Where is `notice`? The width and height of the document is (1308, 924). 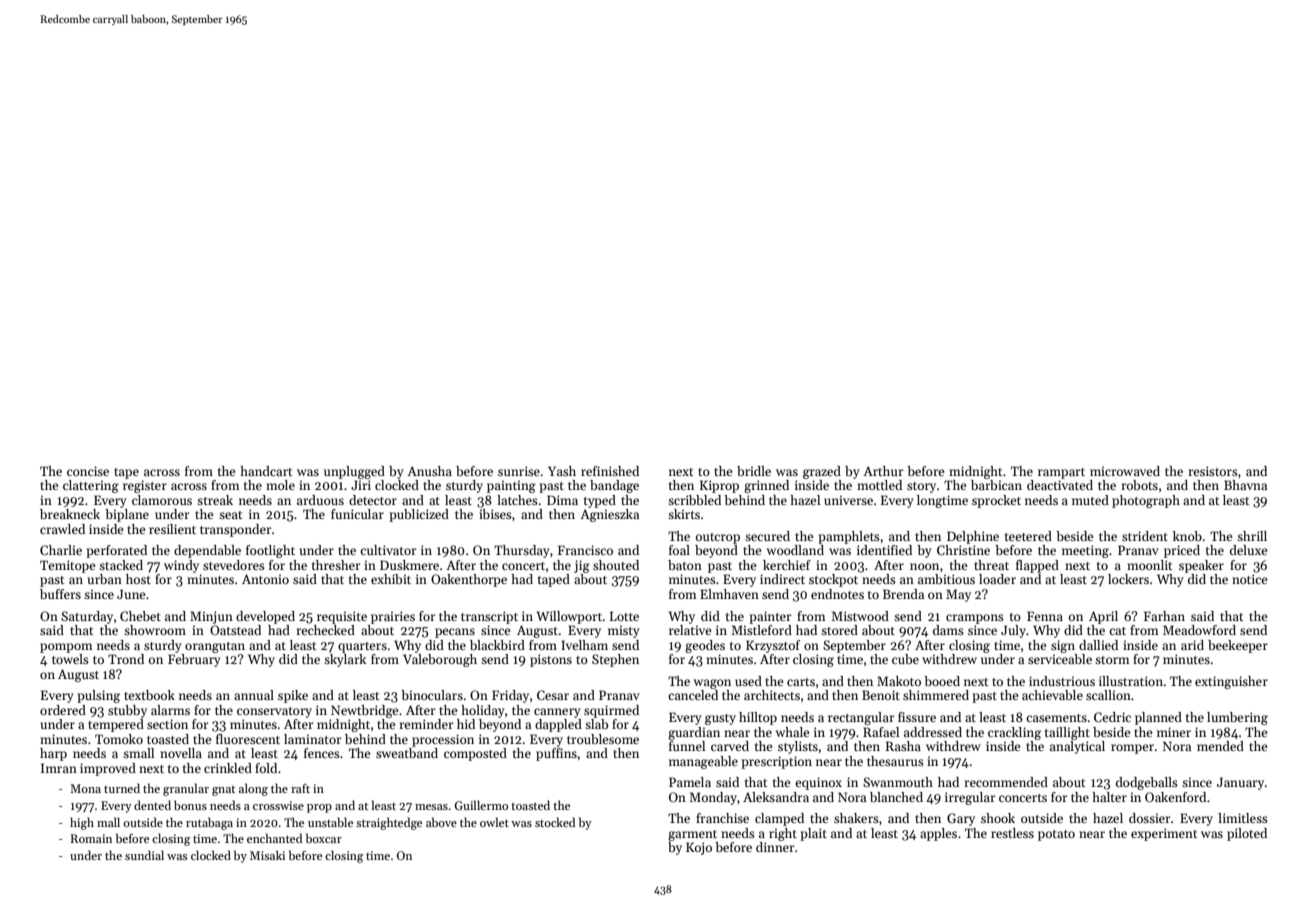 notice is located at coordinates (1249, 579).
